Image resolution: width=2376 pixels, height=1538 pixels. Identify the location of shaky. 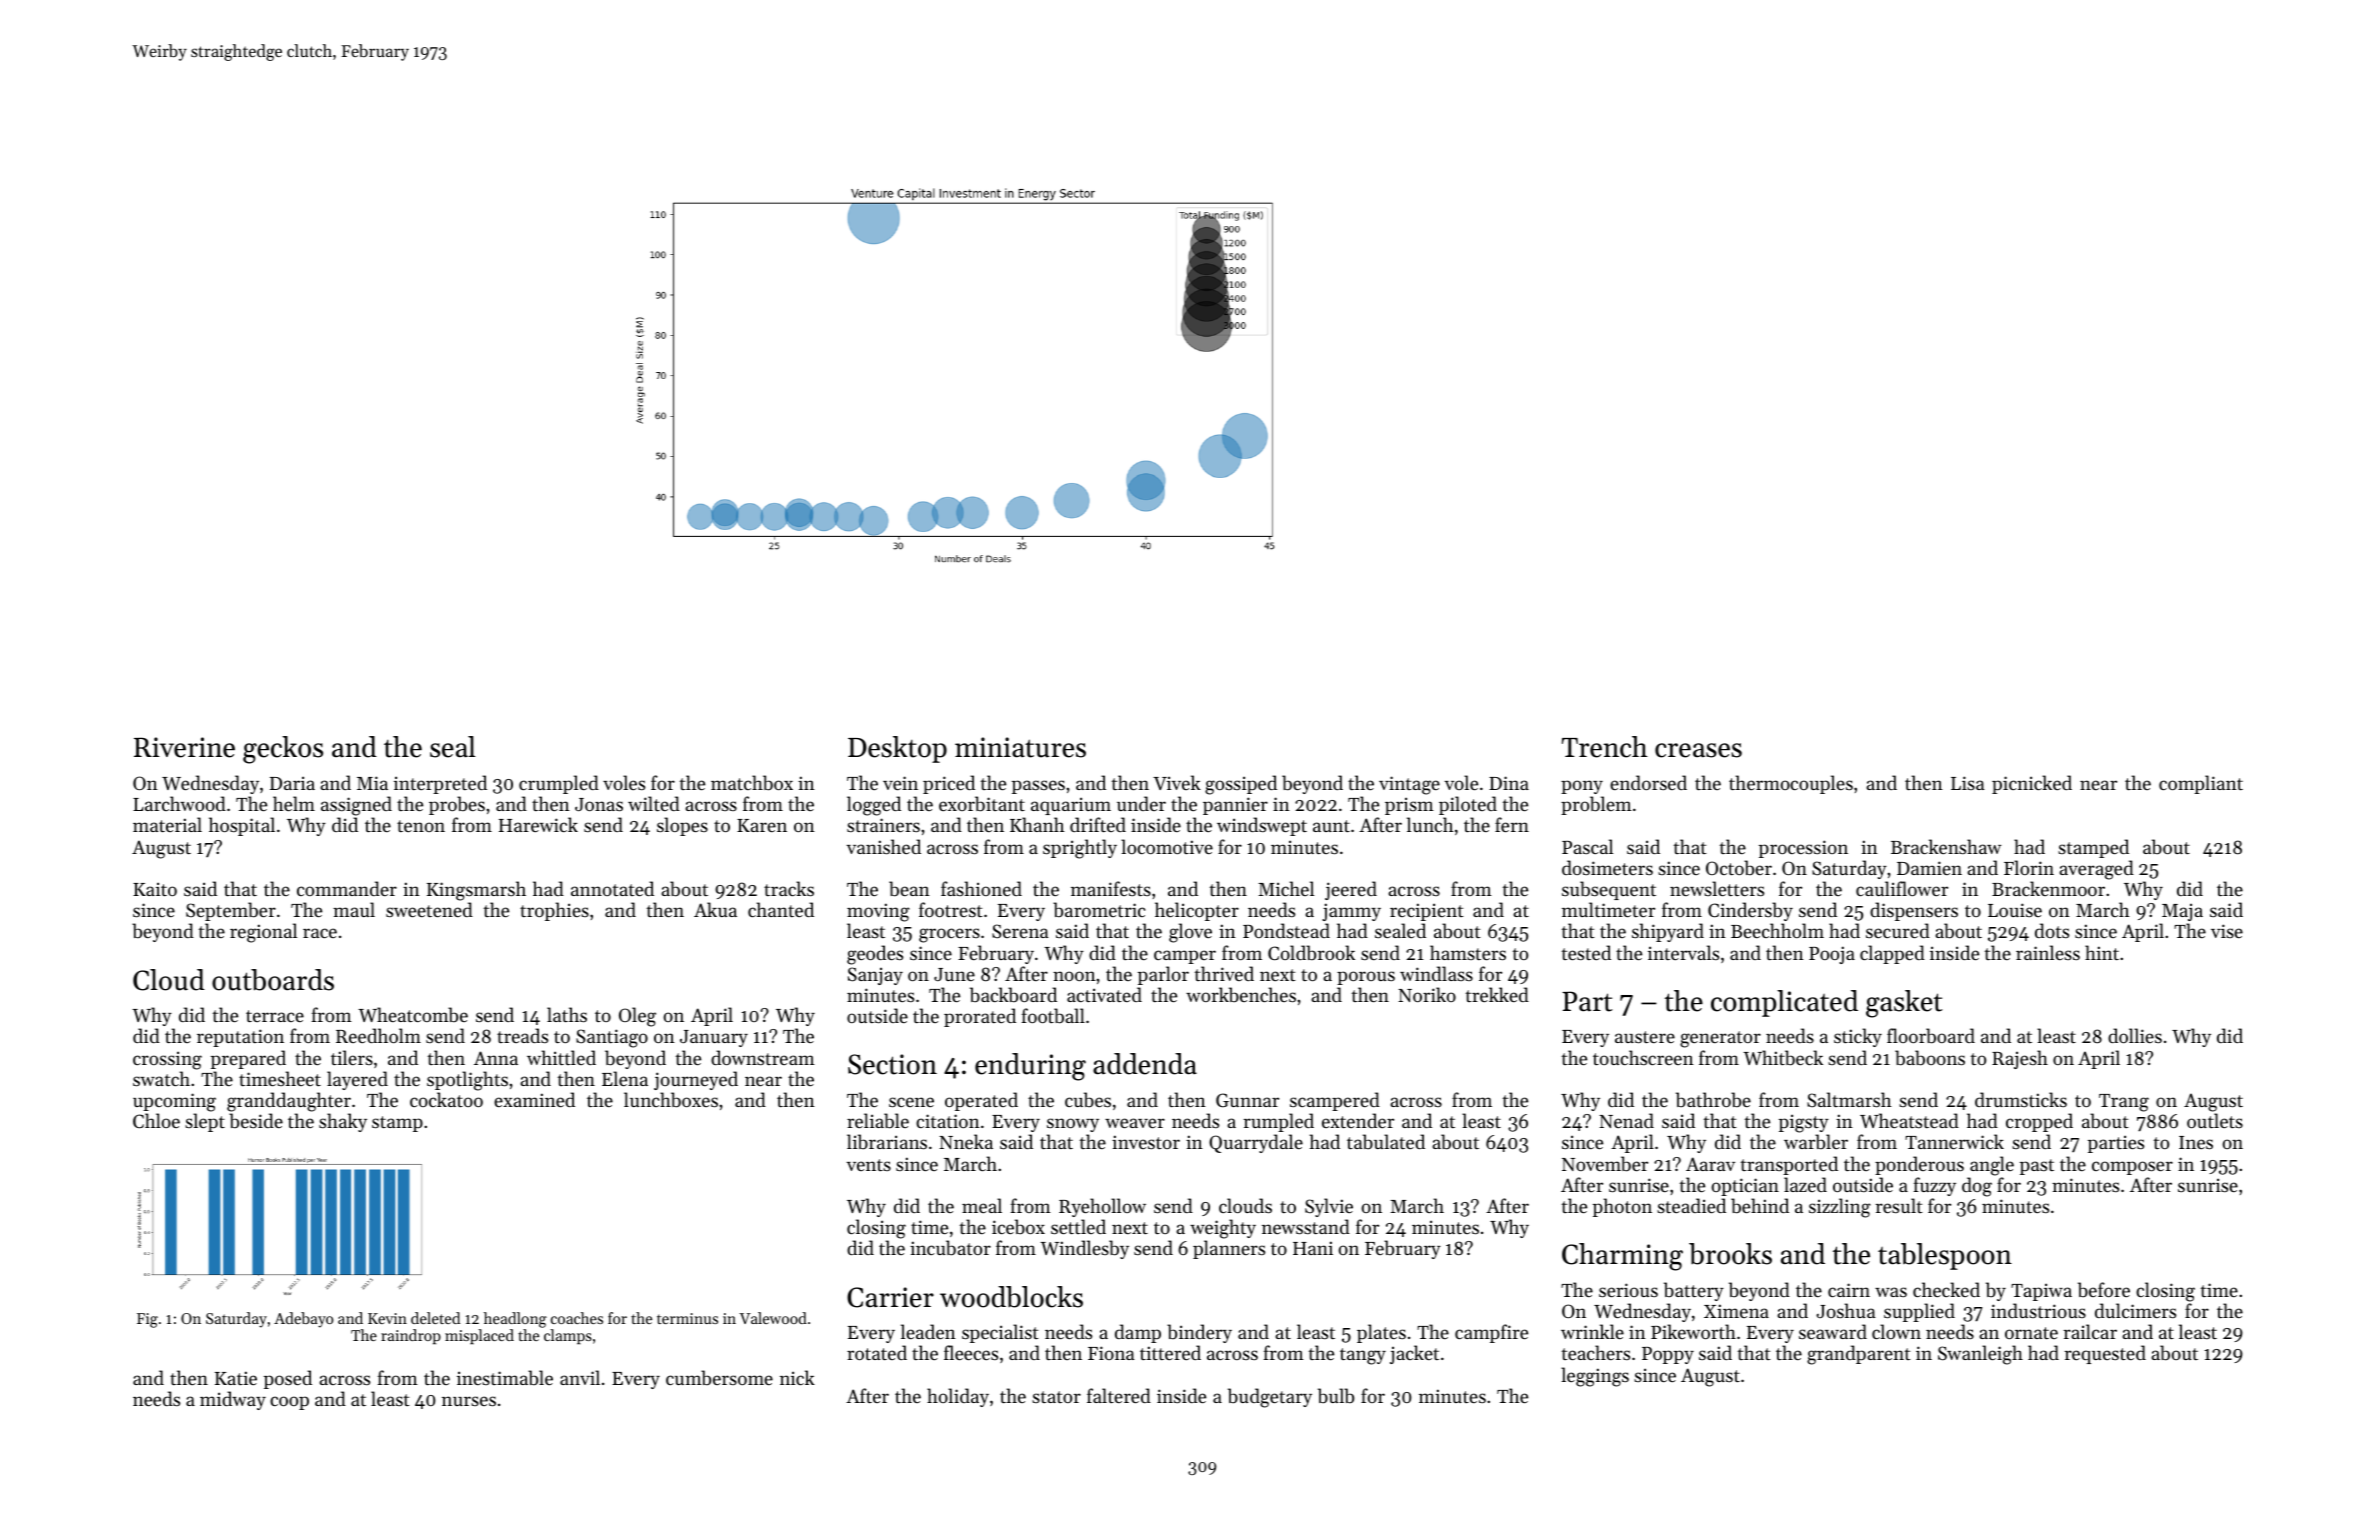
(343, 1122).
